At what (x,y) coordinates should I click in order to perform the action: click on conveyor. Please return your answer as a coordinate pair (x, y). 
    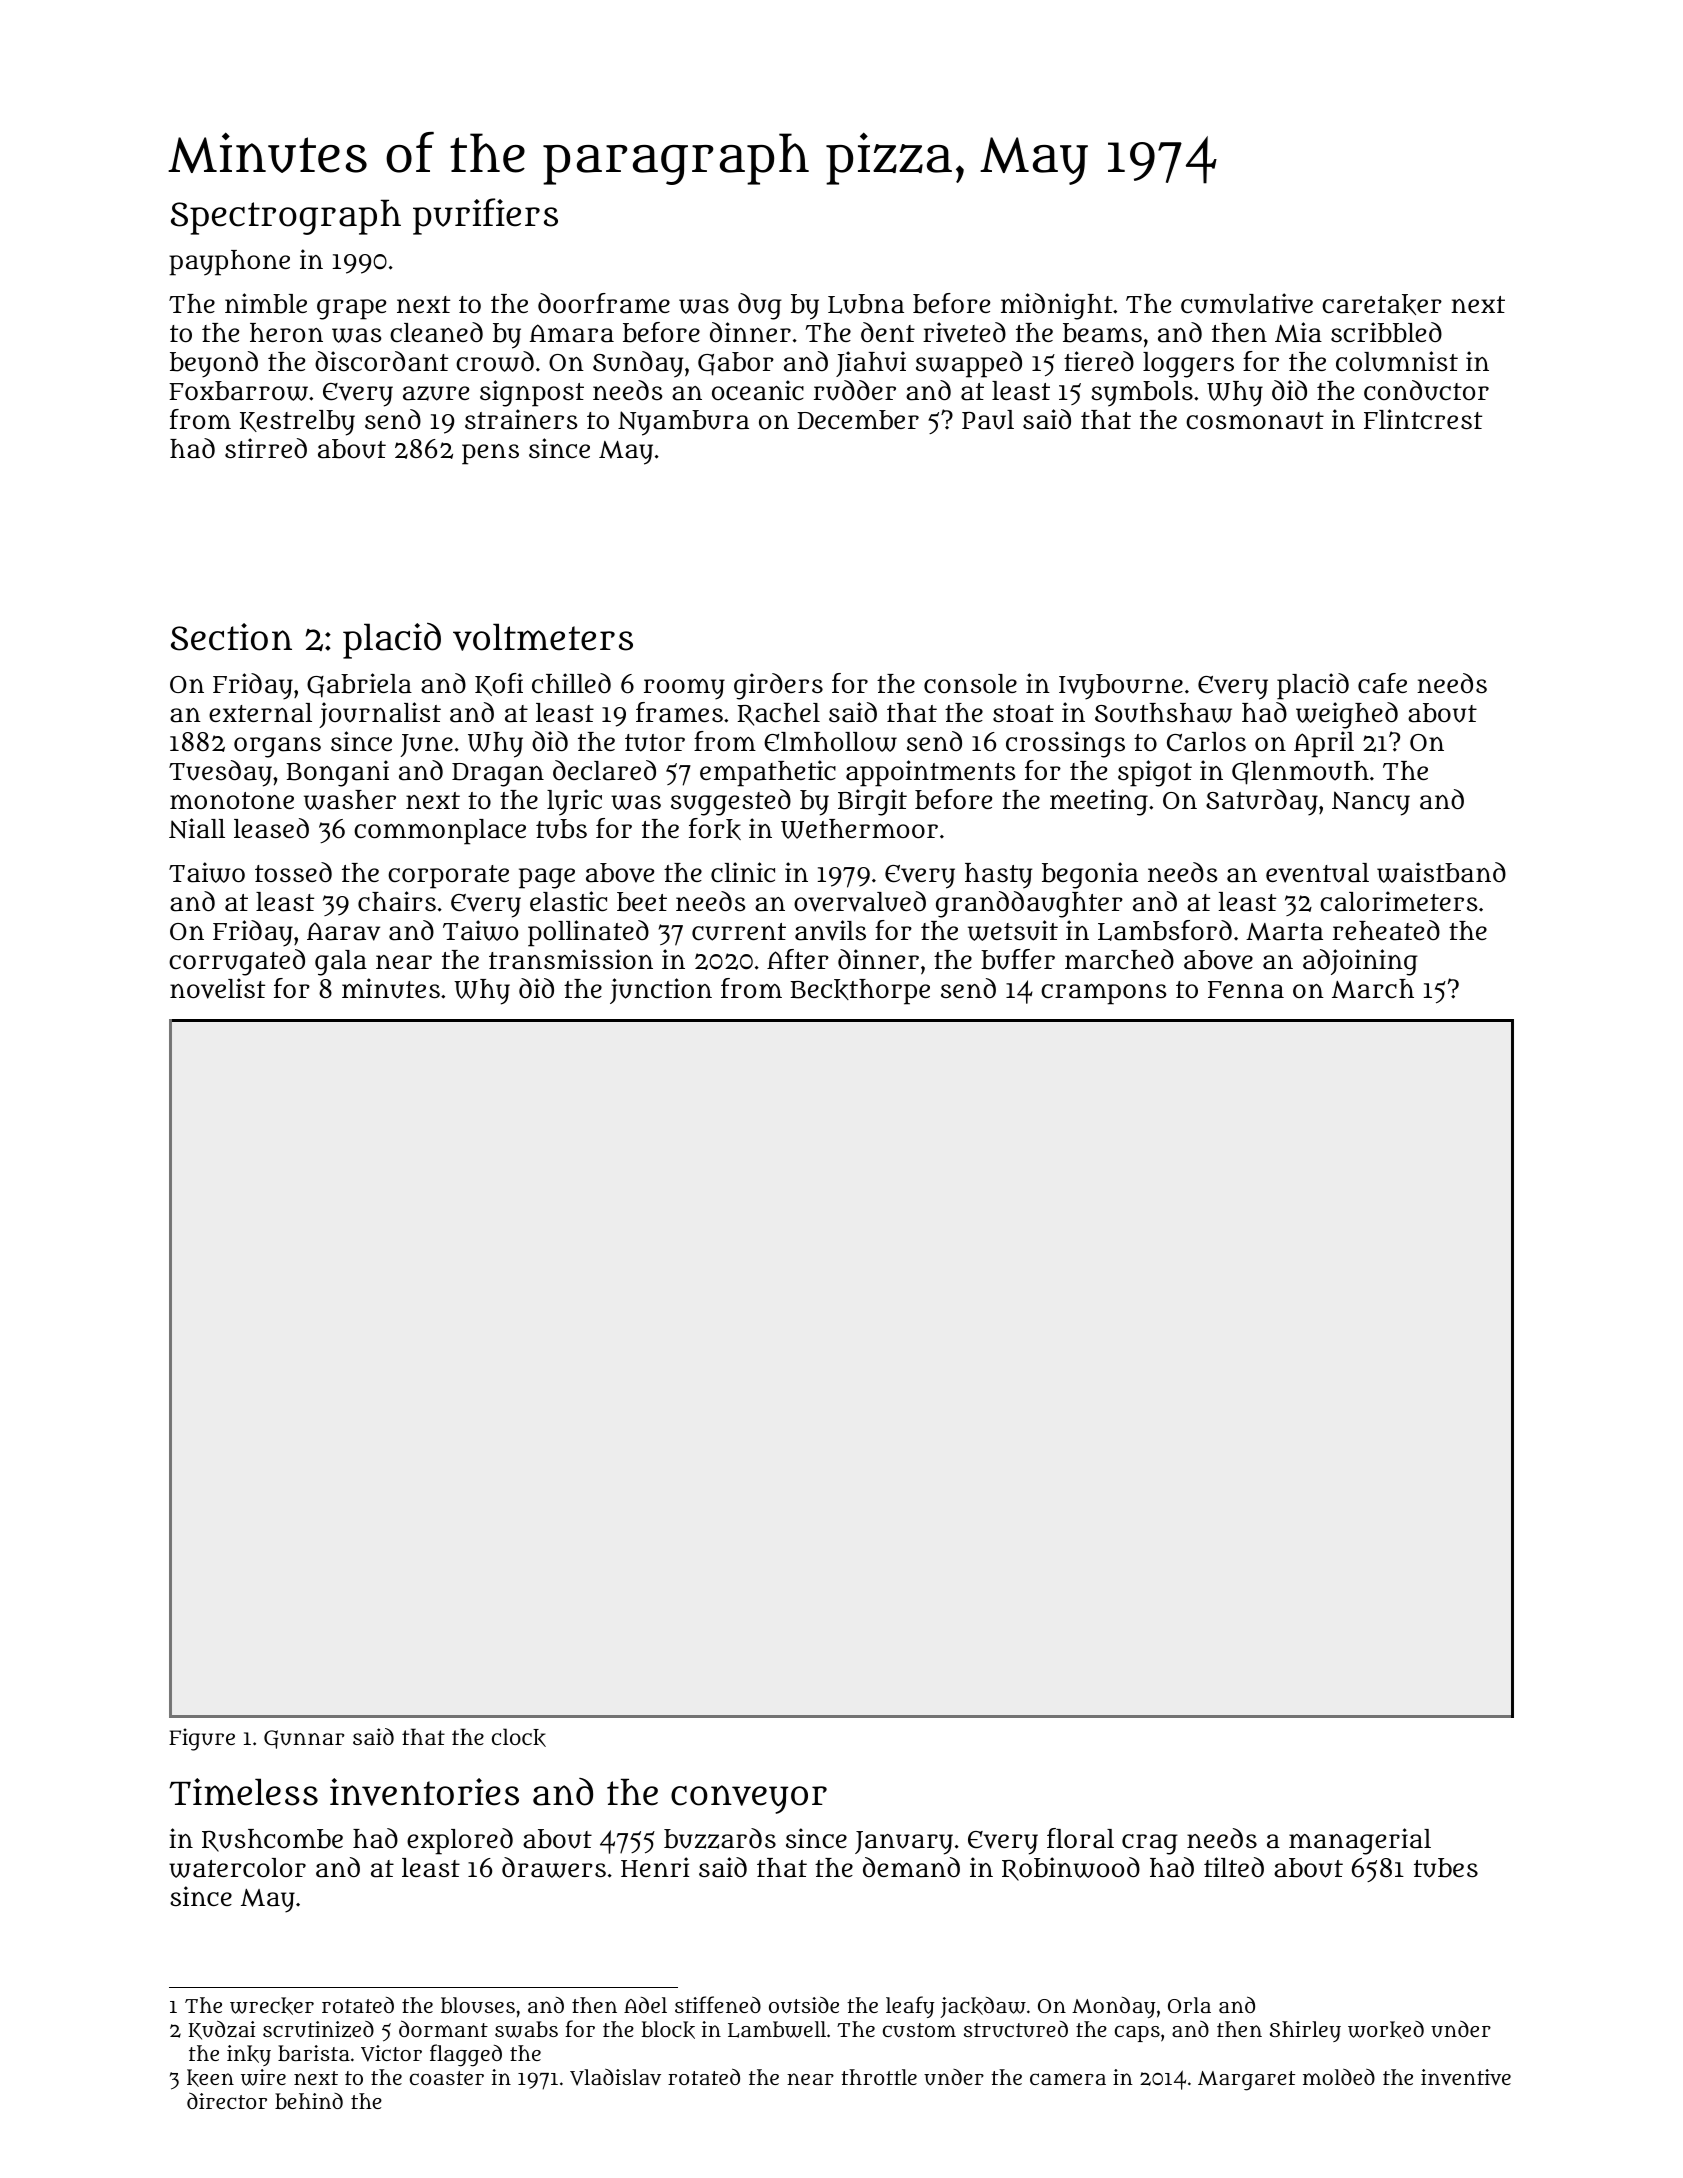
    Looking at the image, I should click on (749, 1799).
